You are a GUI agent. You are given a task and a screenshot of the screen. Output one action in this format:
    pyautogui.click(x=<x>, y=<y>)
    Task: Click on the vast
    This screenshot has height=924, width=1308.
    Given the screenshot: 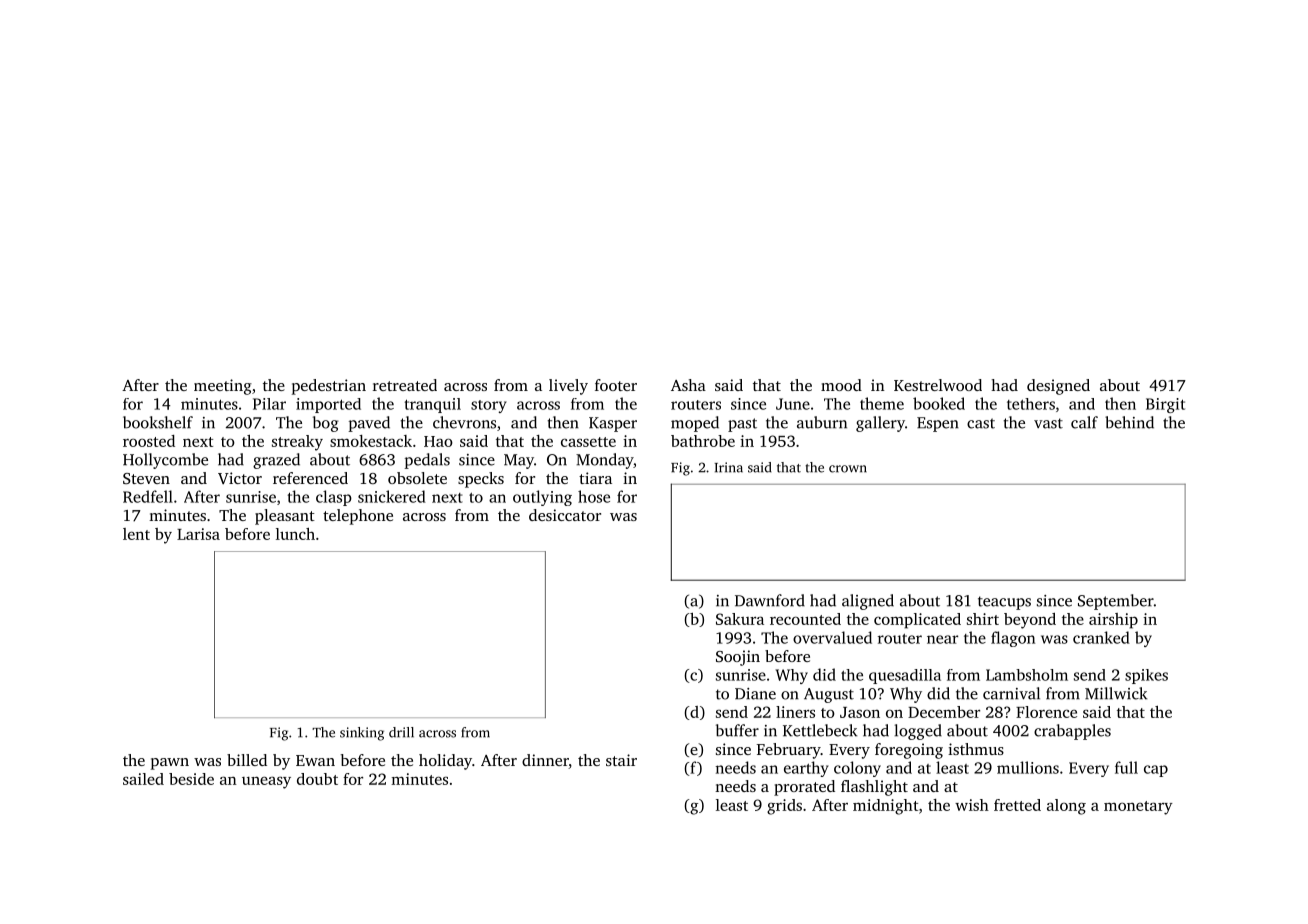 What is the action you would take?
    pyautogui.click(x=1048, y=423)
